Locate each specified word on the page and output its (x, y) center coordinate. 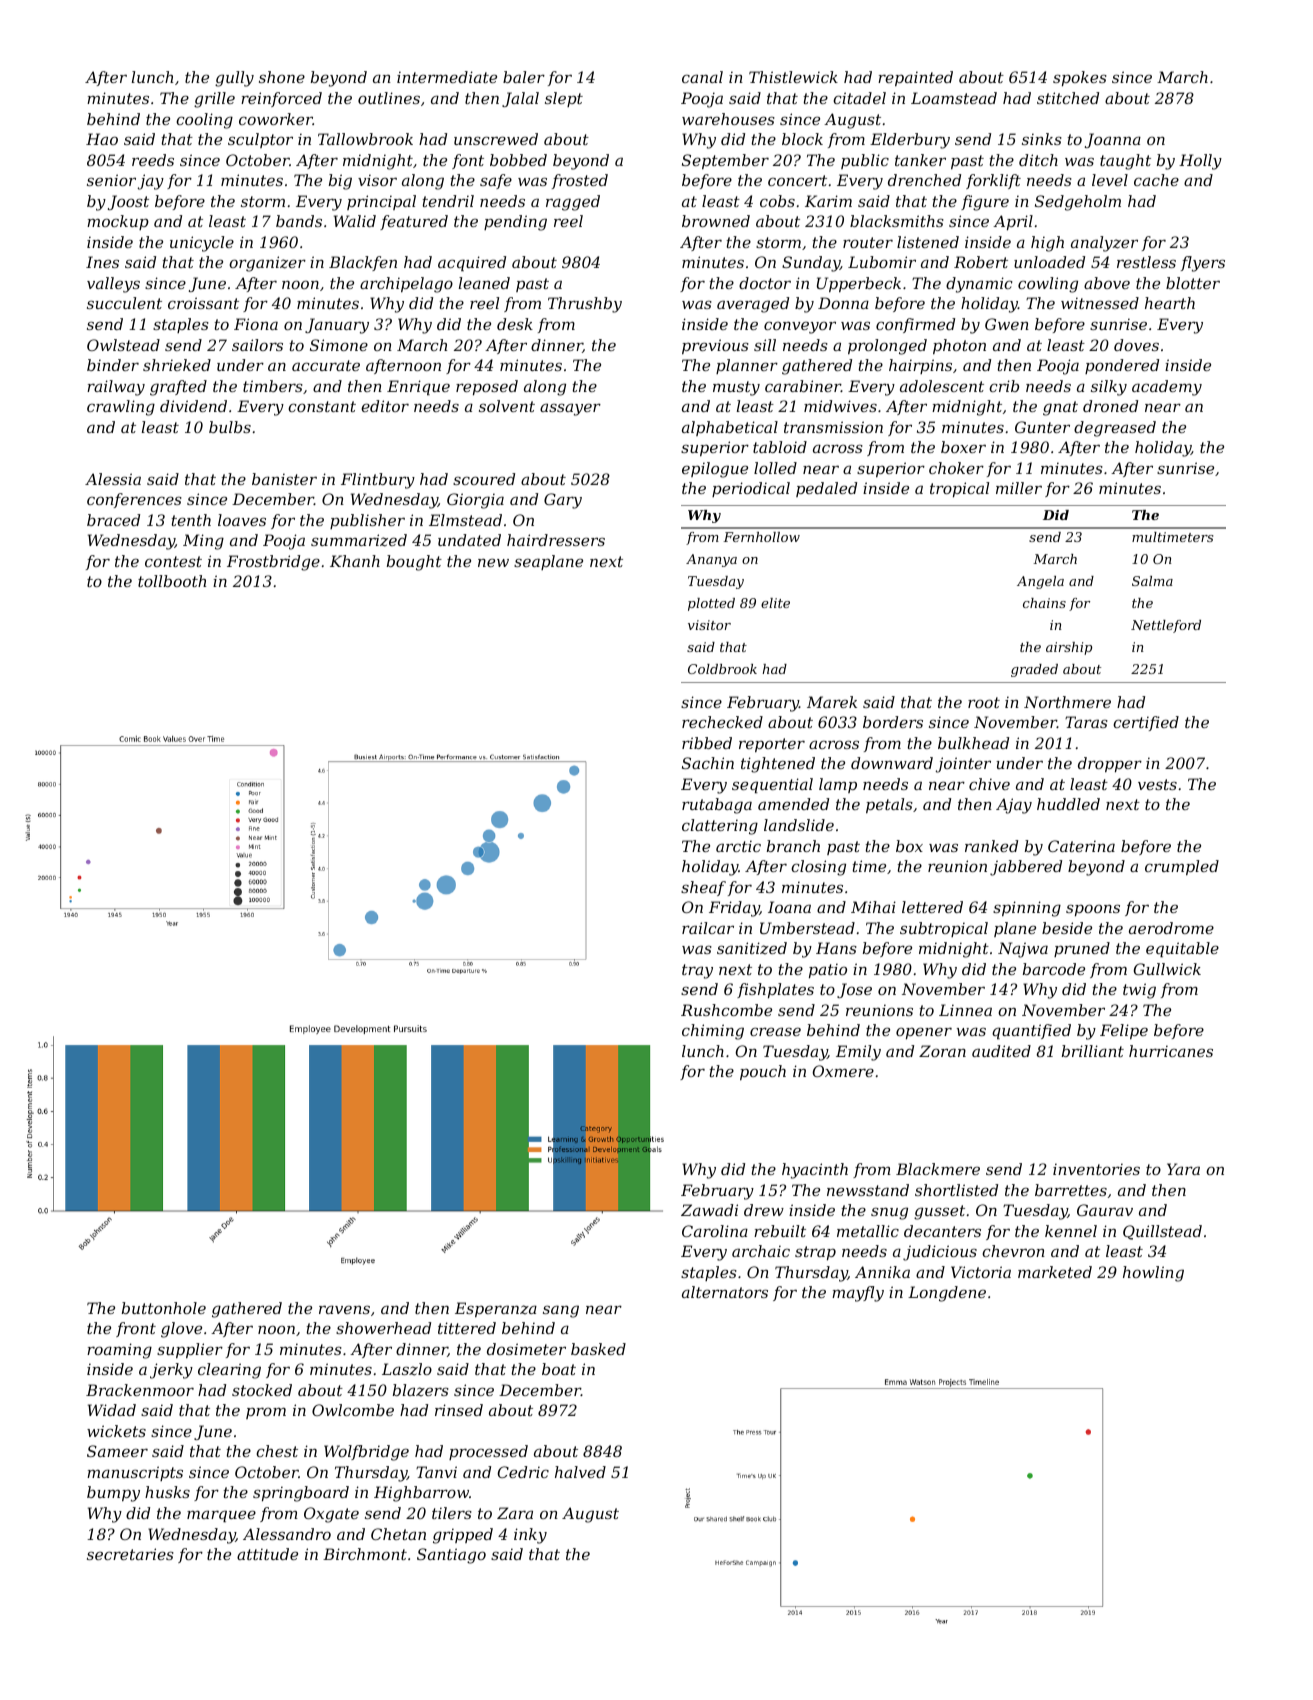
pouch (763, 1072)
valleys (113, 285)
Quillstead (1162, 1232)
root (984, 702)
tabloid (780, 447)
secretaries (130, 1554)
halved (580, 1472)
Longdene (947, 1294)
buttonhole (164, 1308)
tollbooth (172, 581)
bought (414, 563)
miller (1019, 488)
